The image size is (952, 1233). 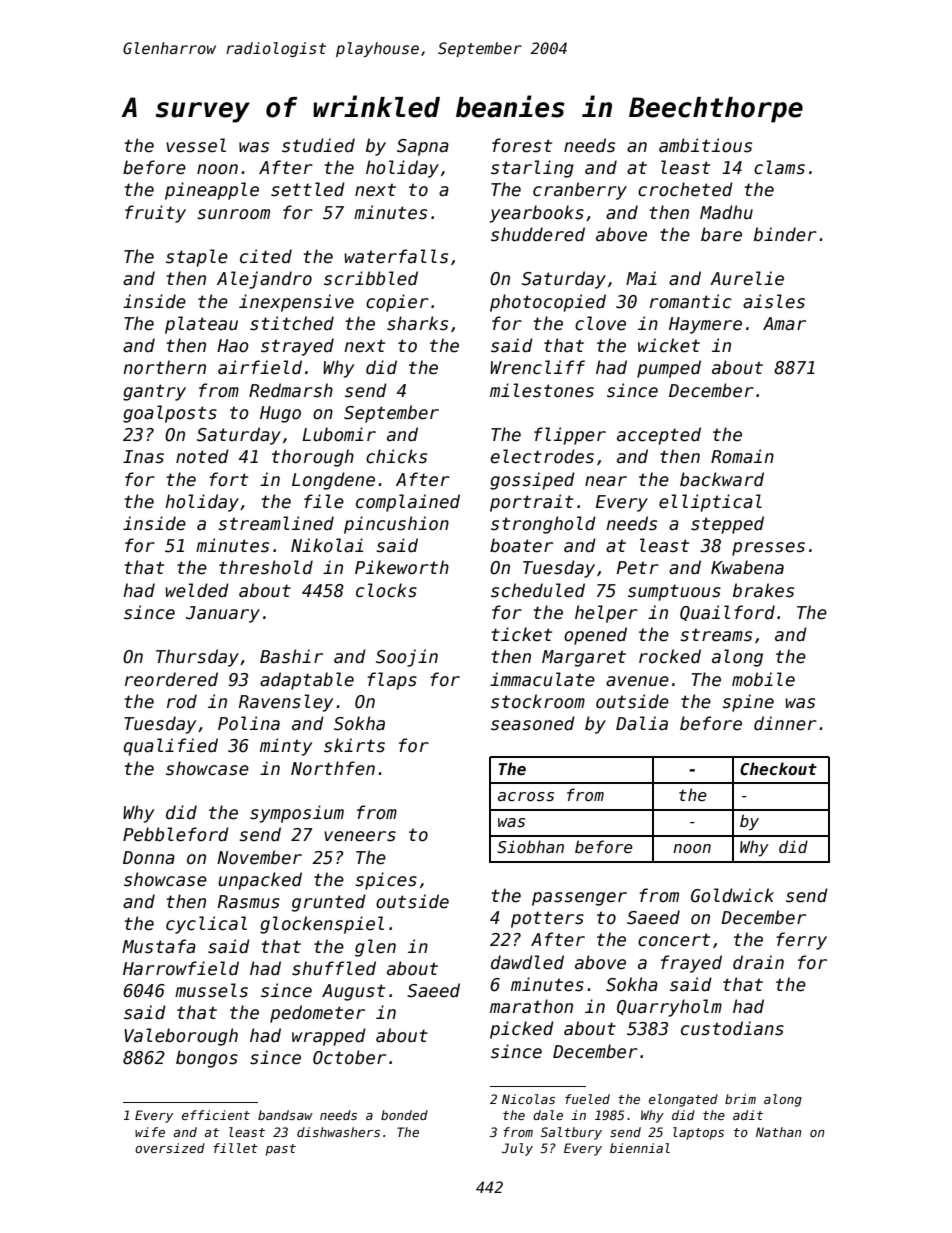 What do you see at coordinates (249, 723) in the image?
I see `Polina` at bounding box center [249, 723].
